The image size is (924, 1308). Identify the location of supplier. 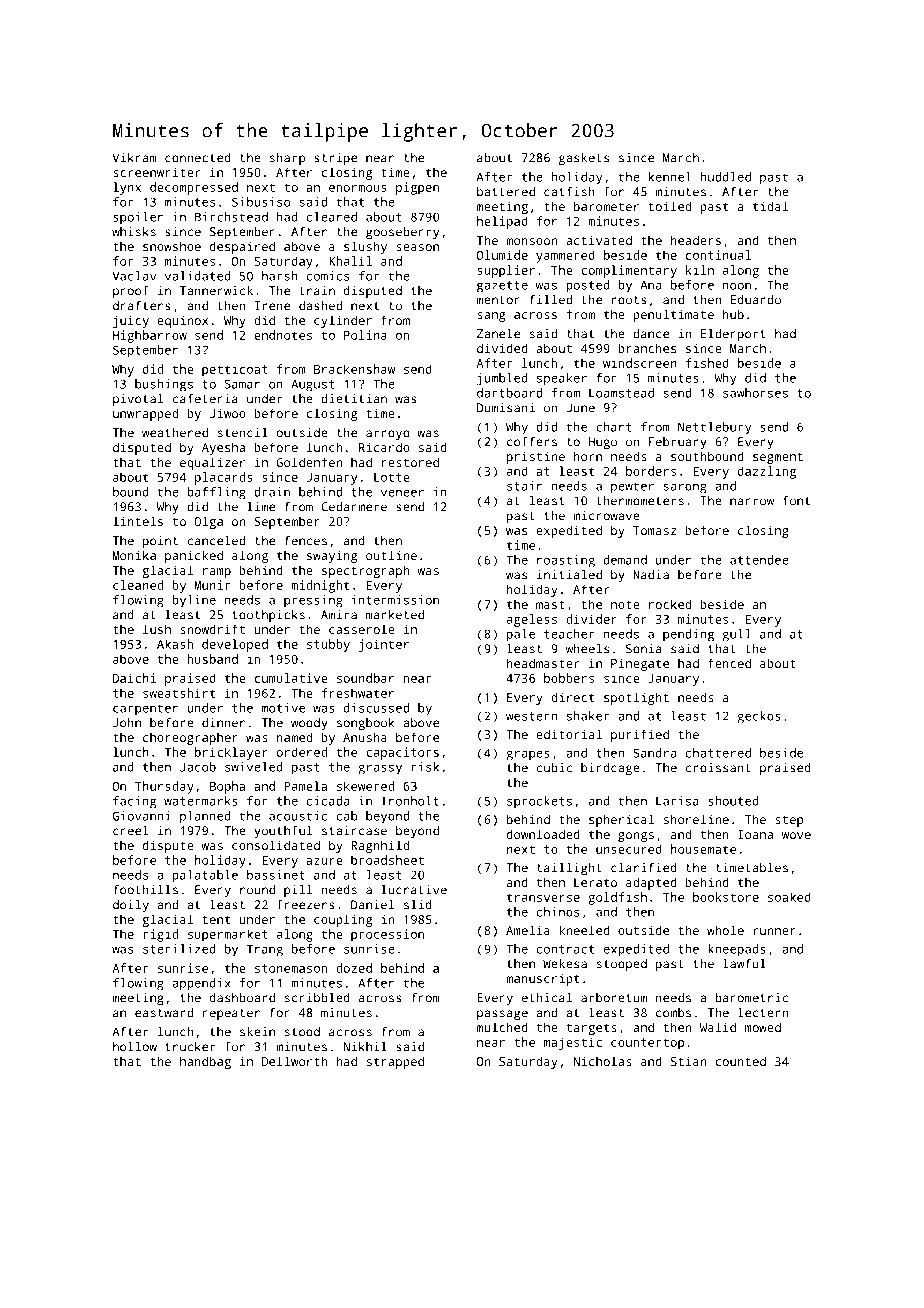
(506, 271).
